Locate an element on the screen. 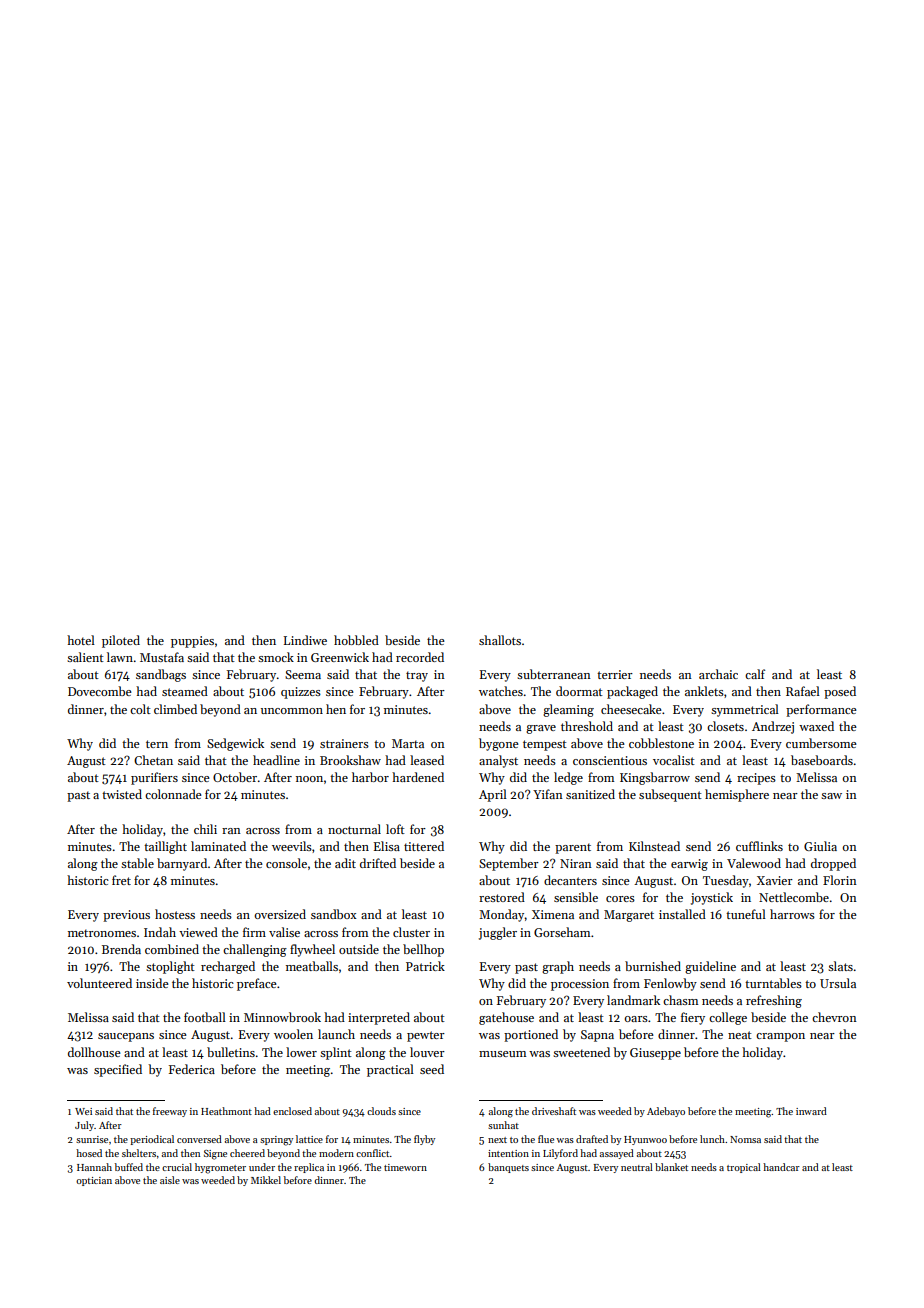 This screenshot has width=924, height=1308. graph is located at coordinates (558, 967).
